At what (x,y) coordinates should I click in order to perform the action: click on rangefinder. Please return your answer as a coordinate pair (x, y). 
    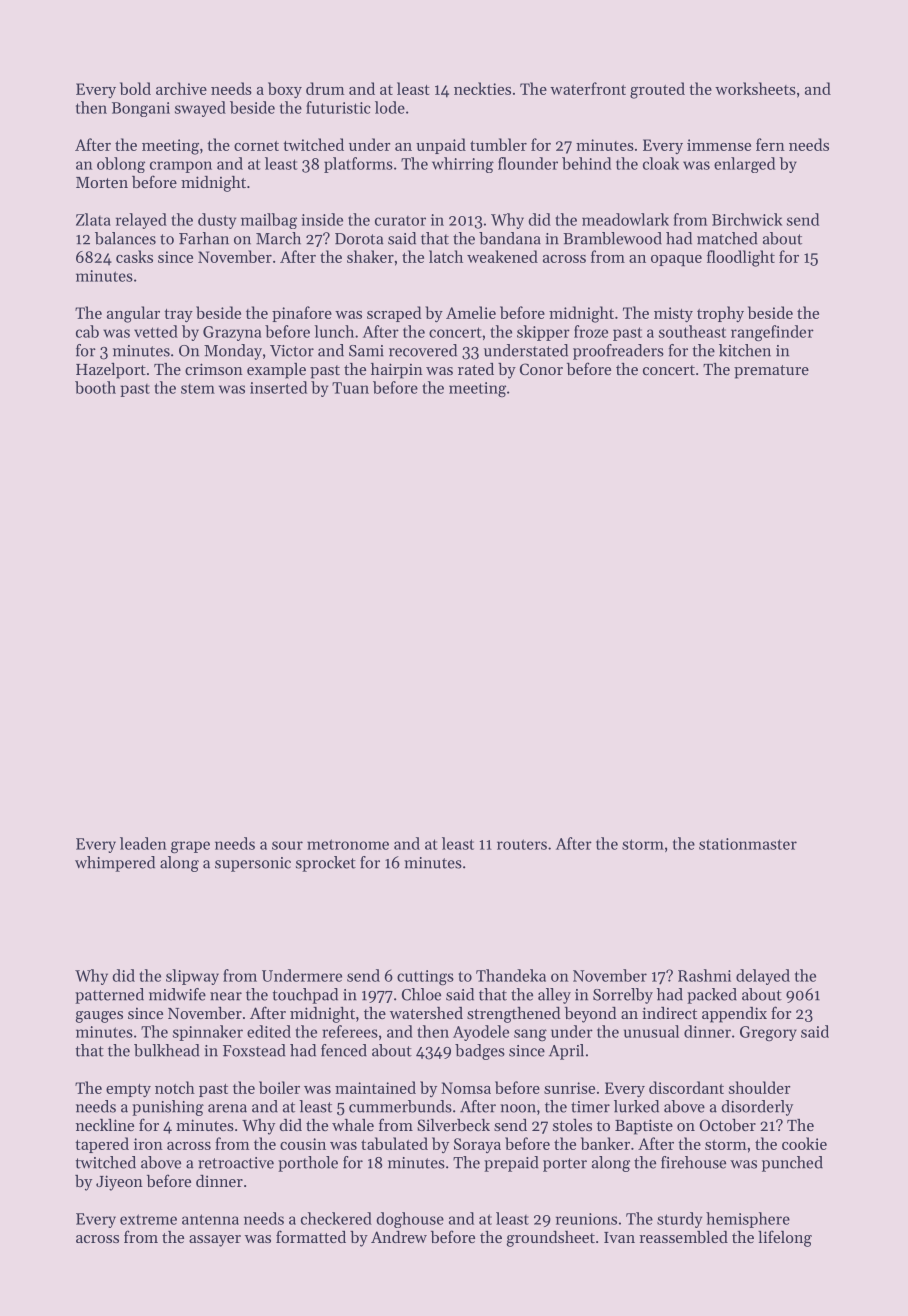
    Looking at the image, I should click on (772, 333).
